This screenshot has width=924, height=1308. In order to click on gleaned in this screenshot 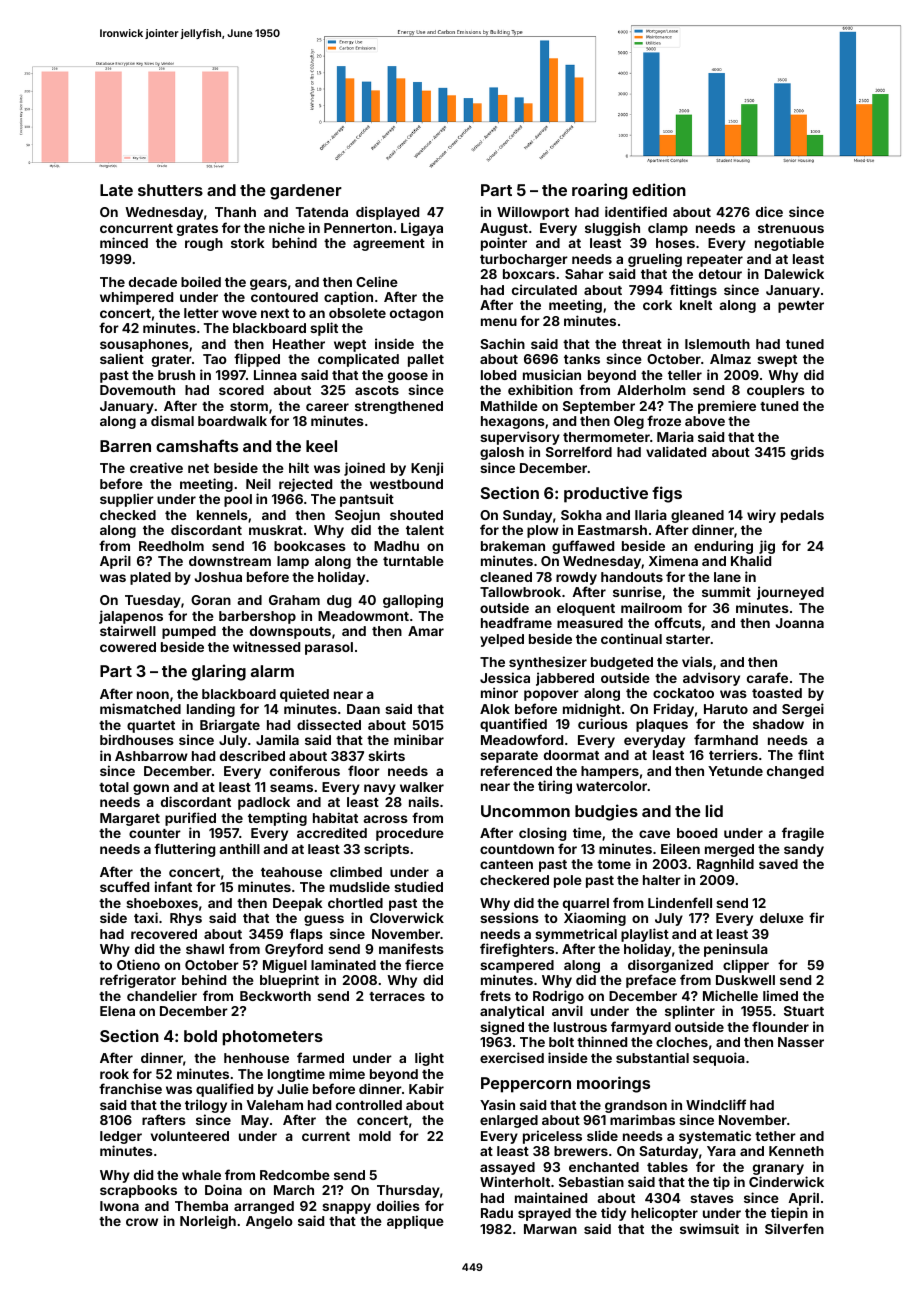, I will do `click(697, 516)`.
